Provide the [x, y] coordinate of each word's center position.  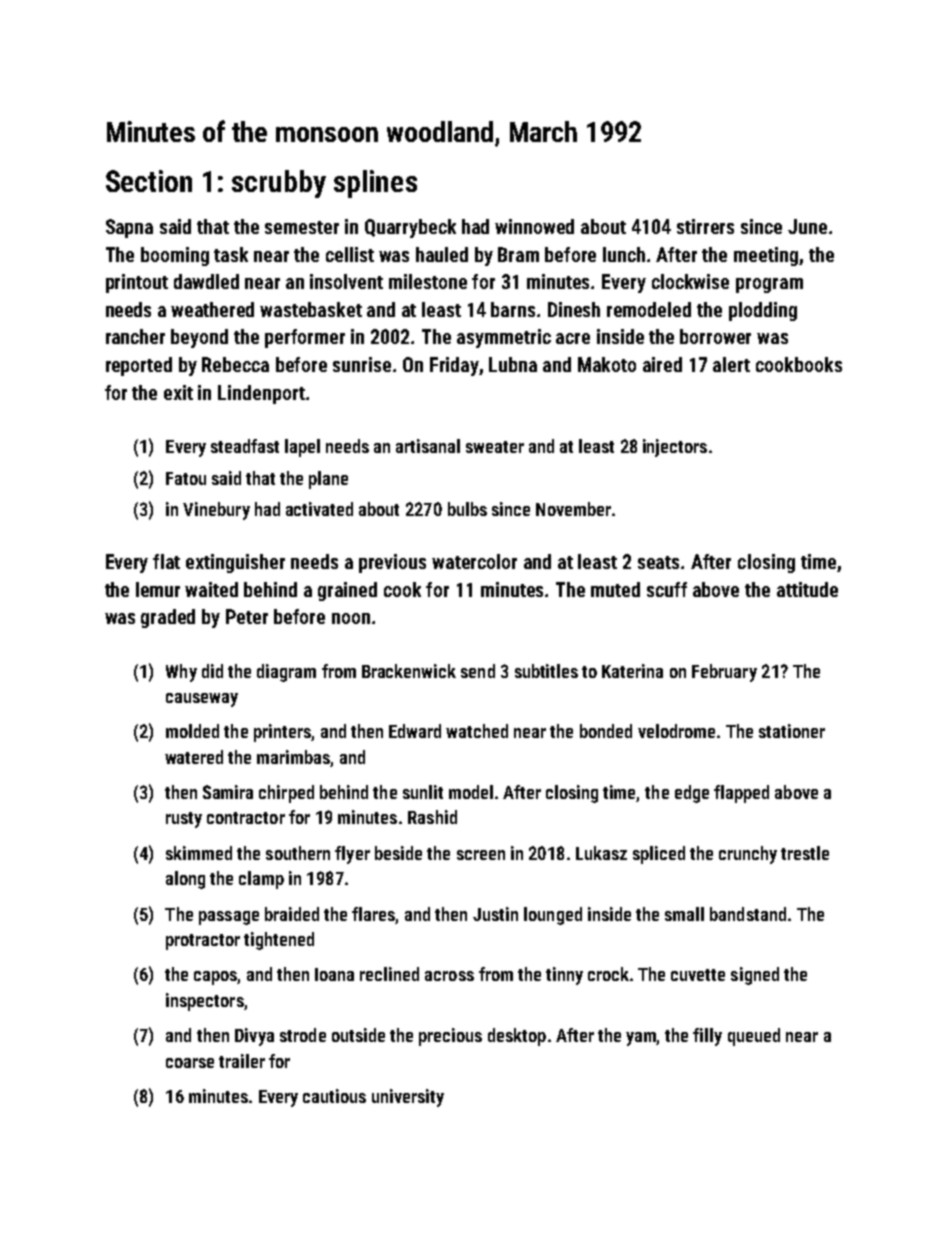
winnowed [534, 226]
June [807, 226]
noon [351, 618]
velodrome [676, 731]
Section [149, 181]
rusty [184, 820]
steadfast [245, 446]
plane [328, 480]
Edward [415, 731]
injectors [675, 448]
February [724, 673]
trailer [242, 1061]
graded [168, 618]
